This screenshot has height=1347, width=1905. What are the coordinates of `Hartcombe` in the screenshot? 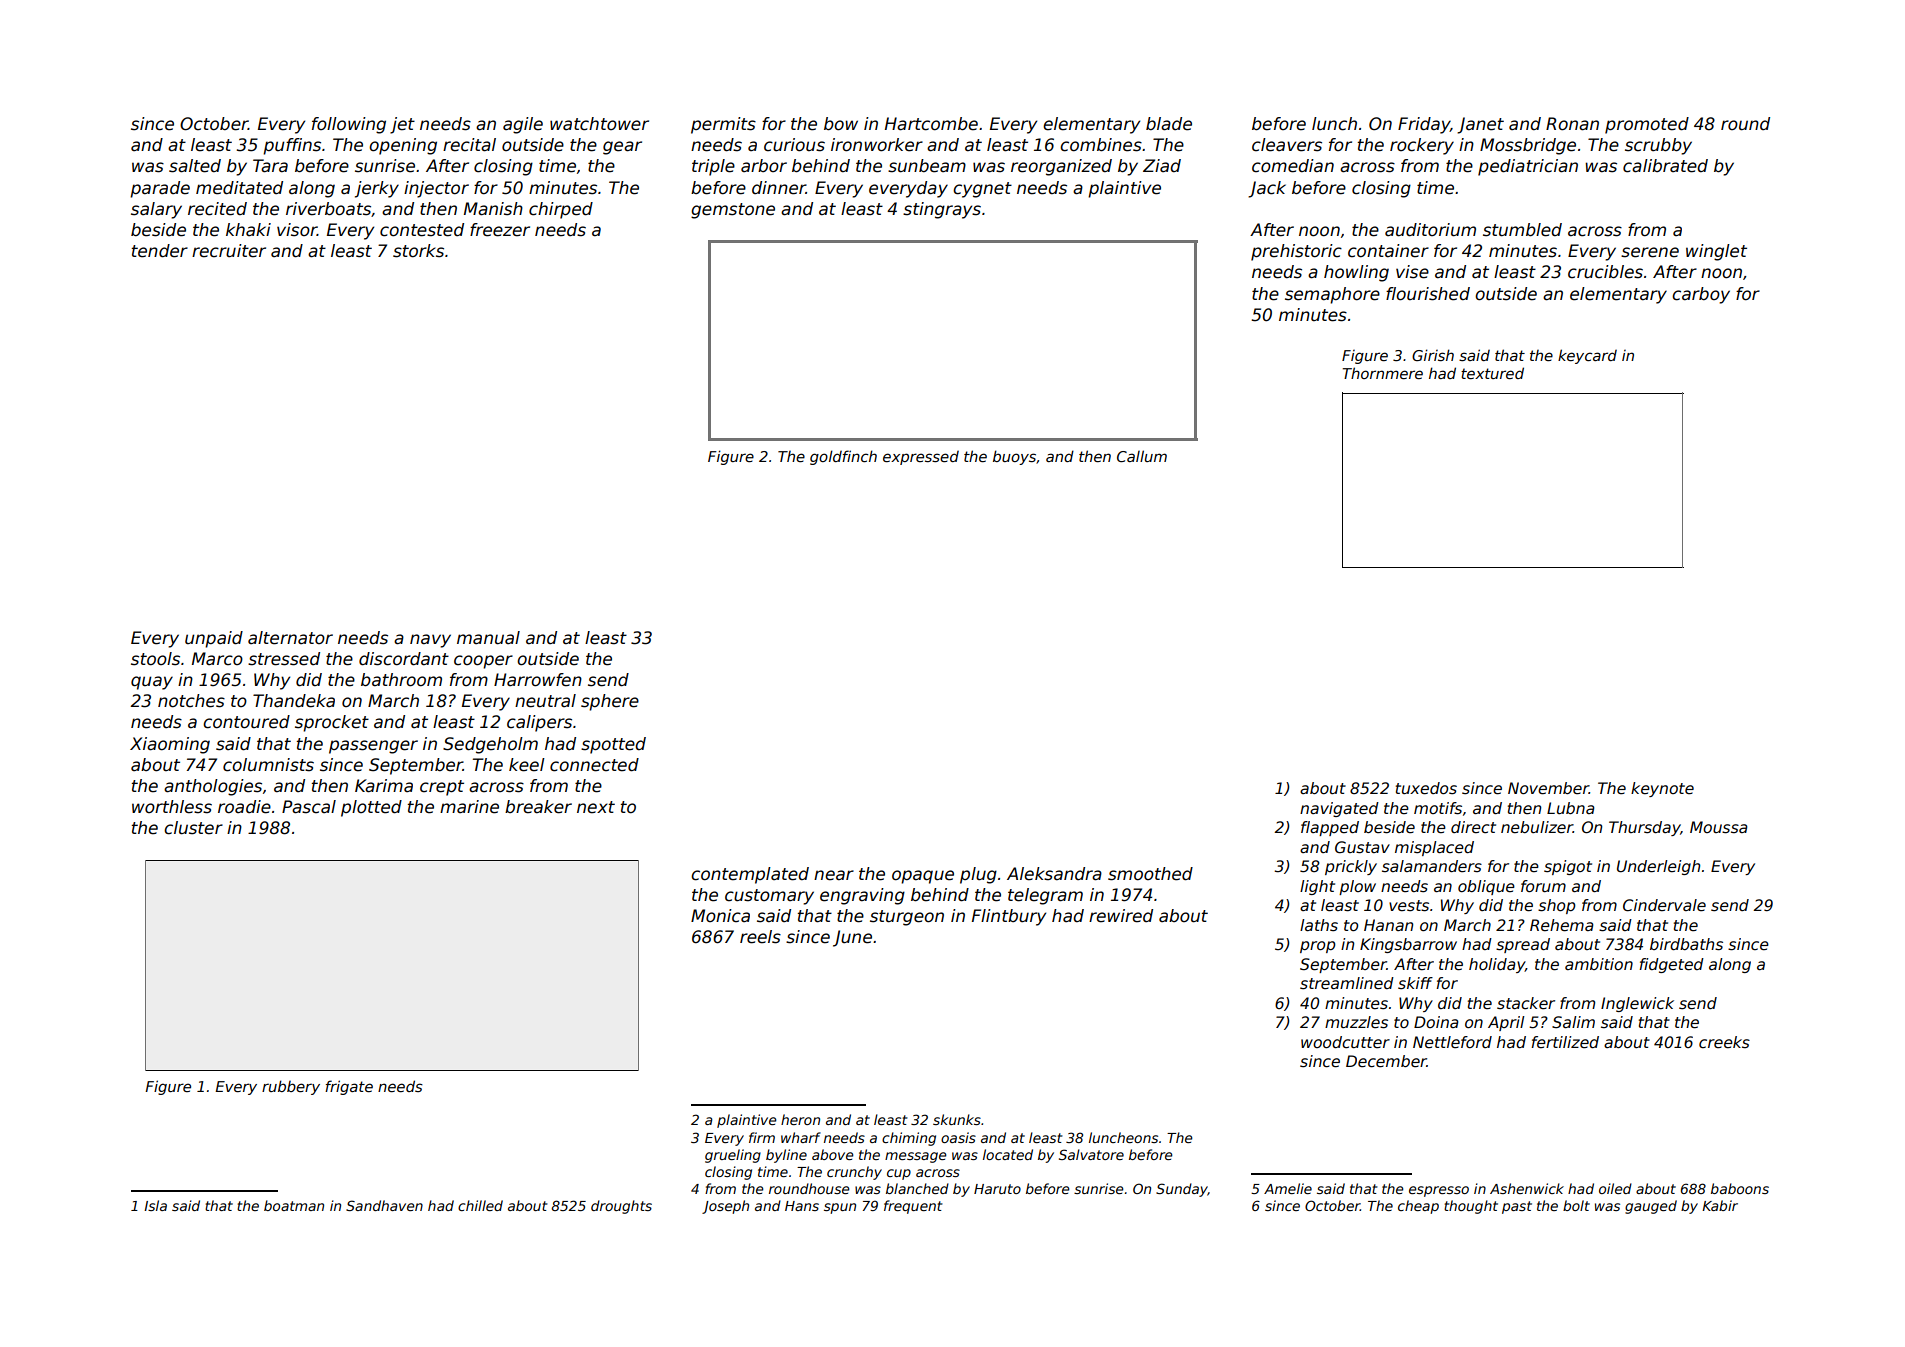 It's located at (931, 124).
